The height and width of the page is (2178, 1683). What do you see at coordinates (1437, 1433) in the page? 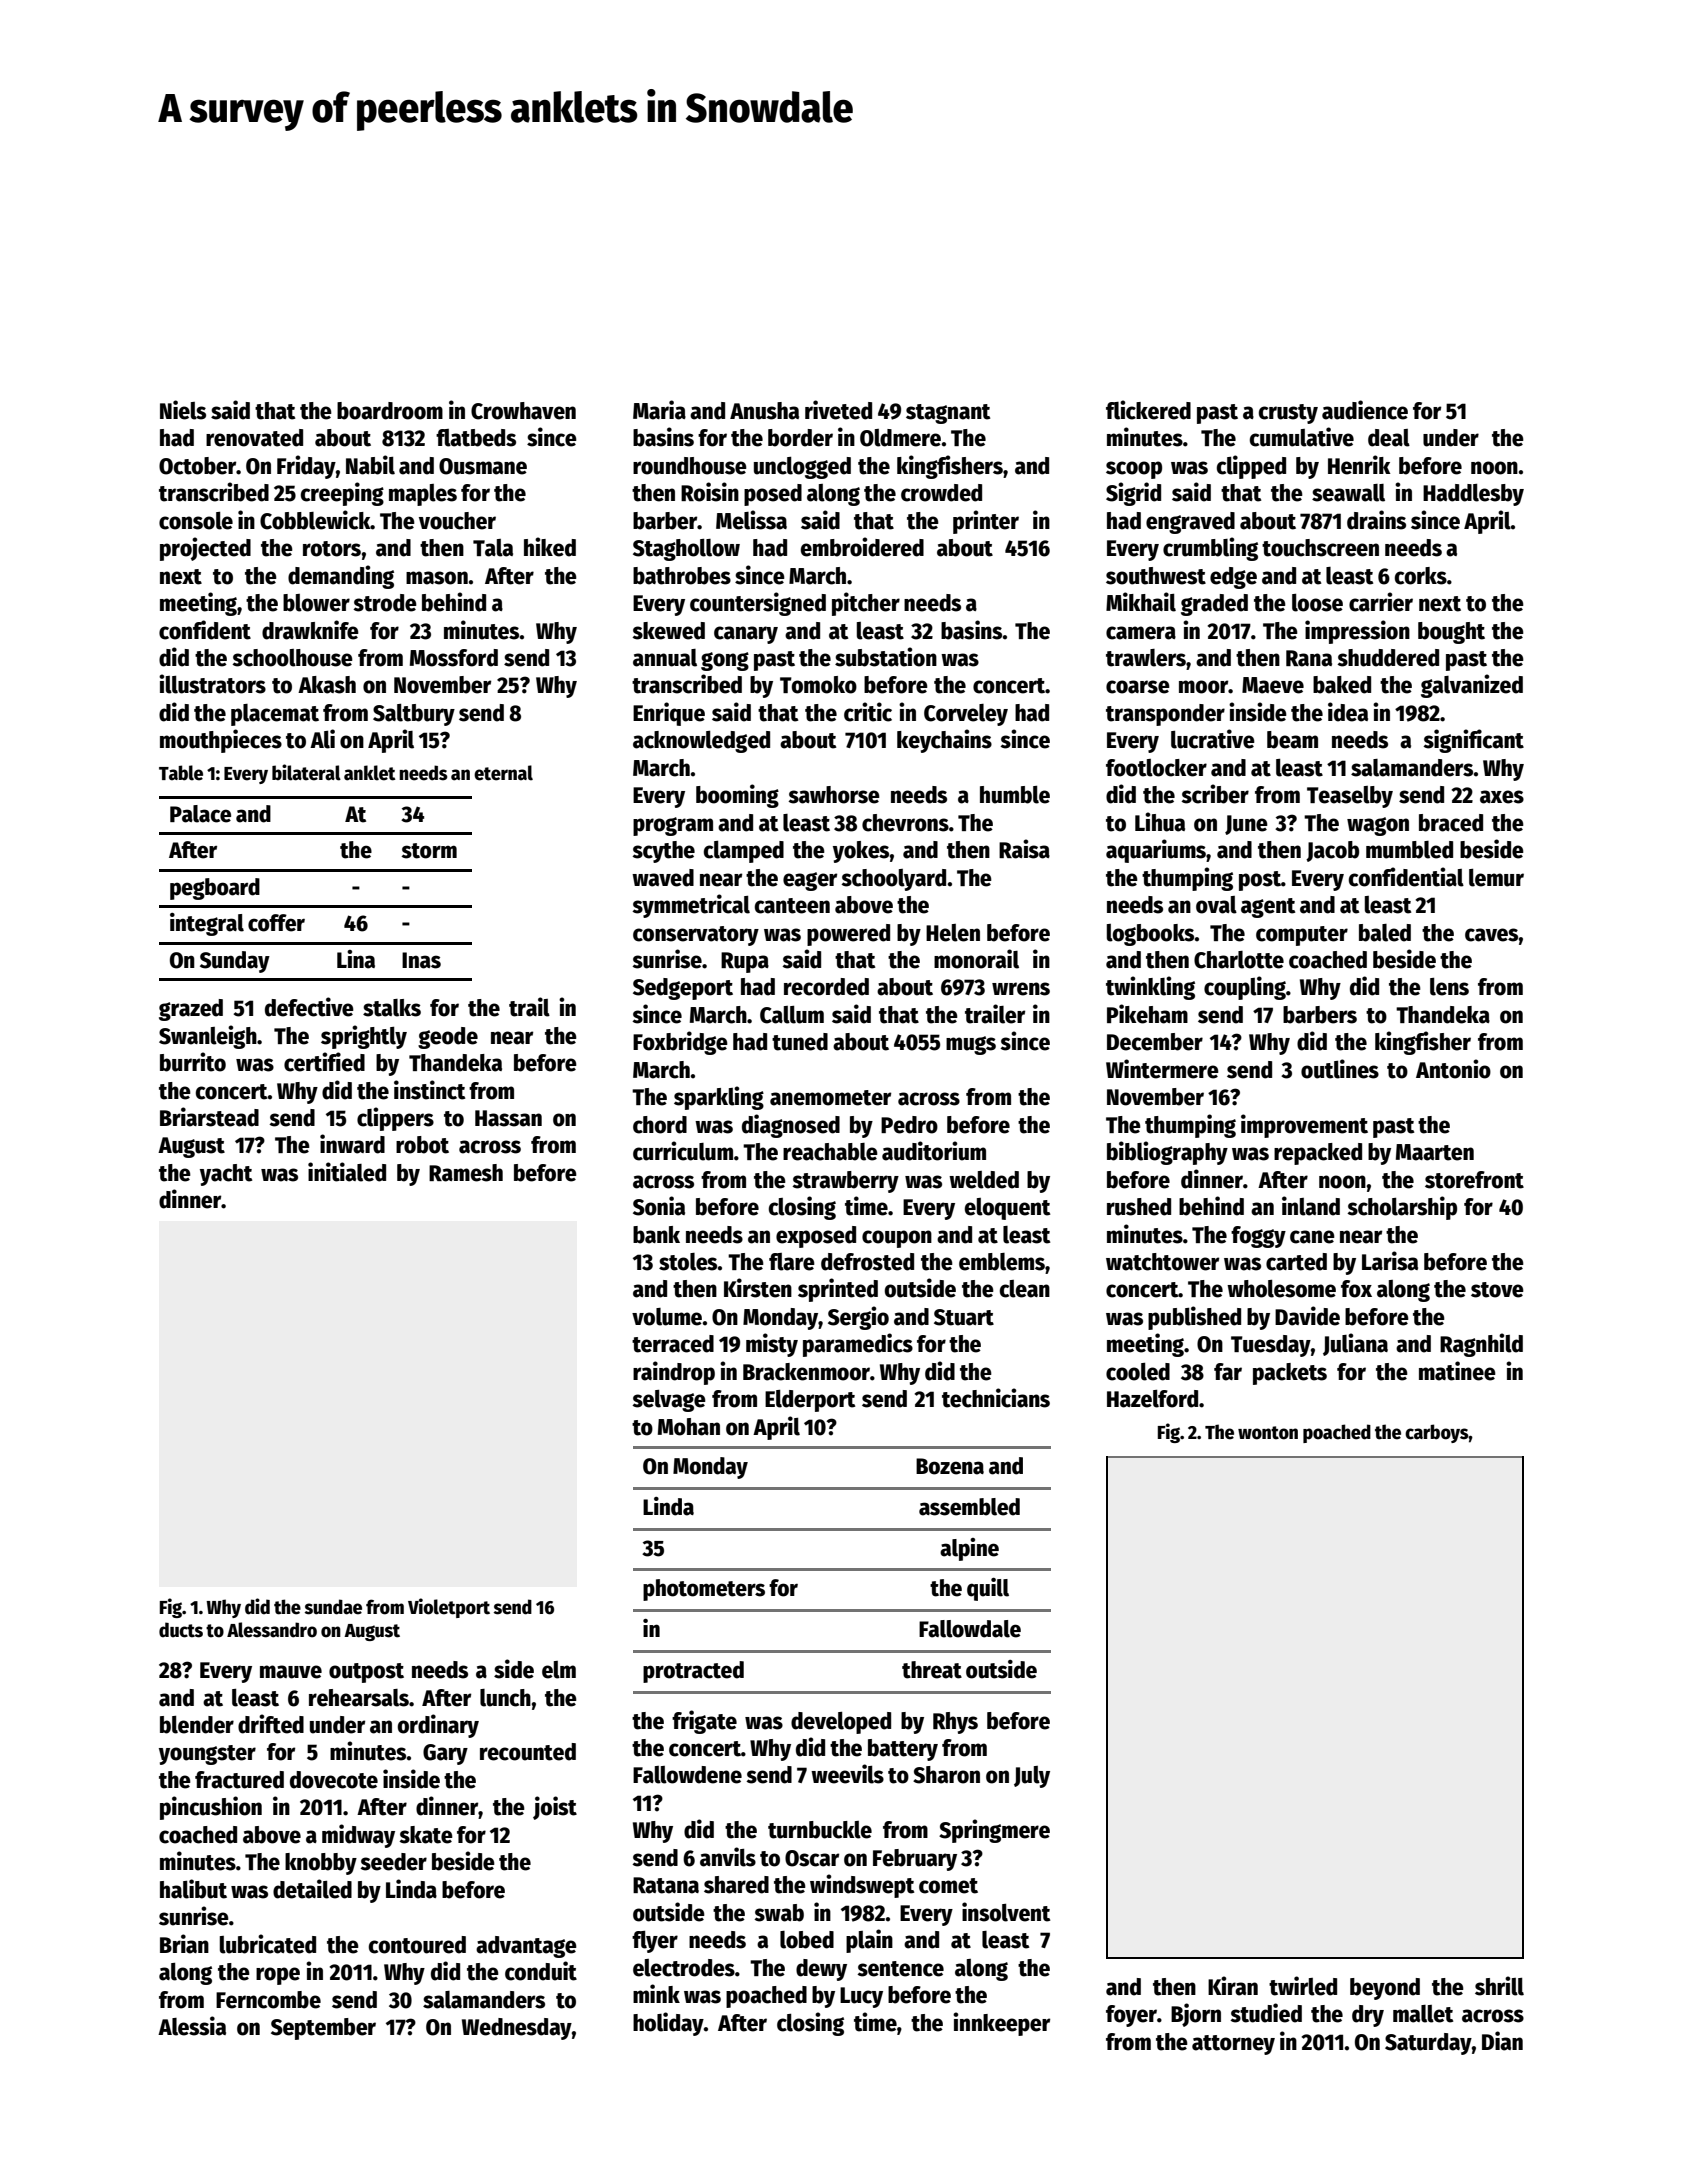
I see `carboys` at bounding box center [1437, 1433].
